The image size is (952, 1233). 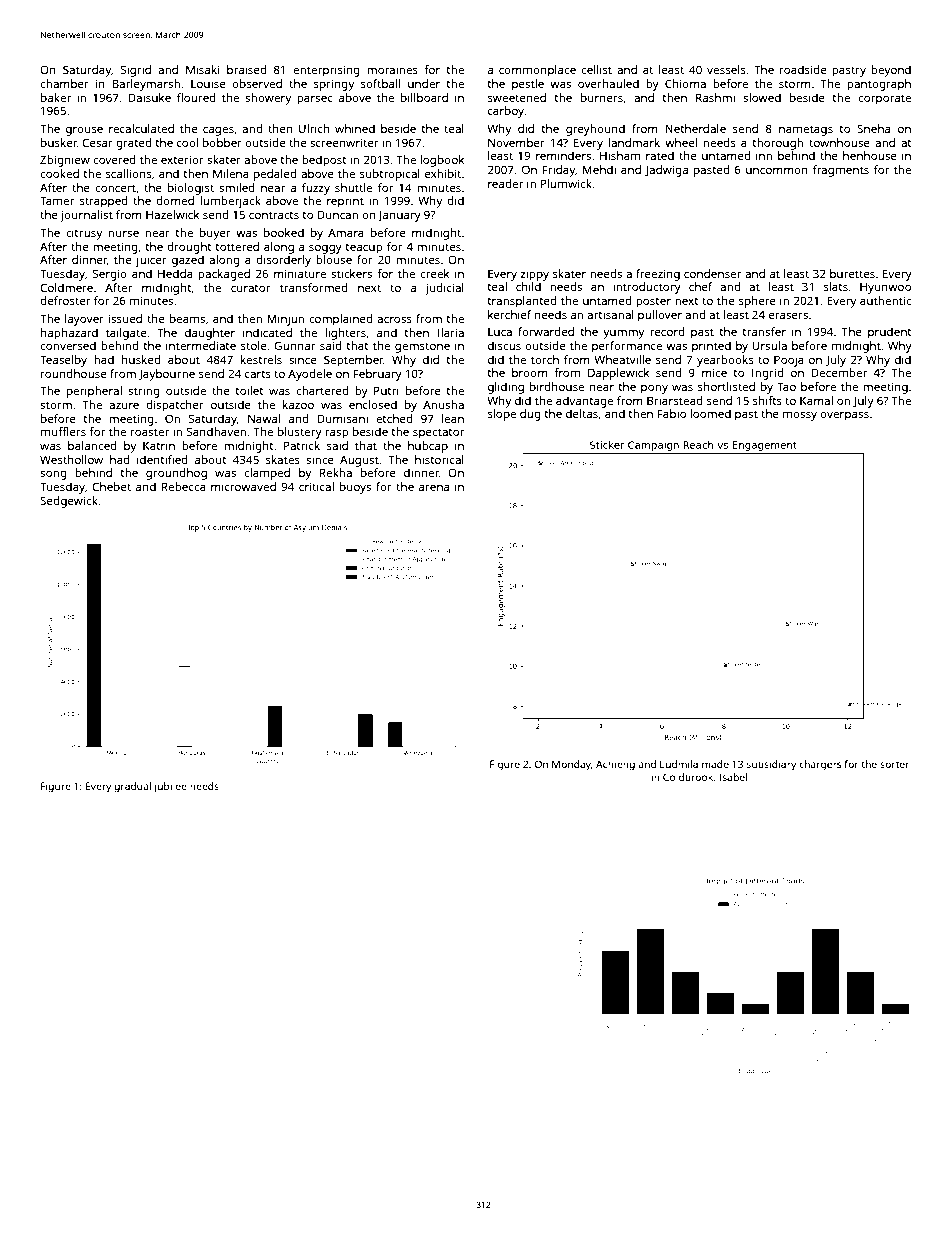 I want to click on intermediate, so click(x=201, y=345).
